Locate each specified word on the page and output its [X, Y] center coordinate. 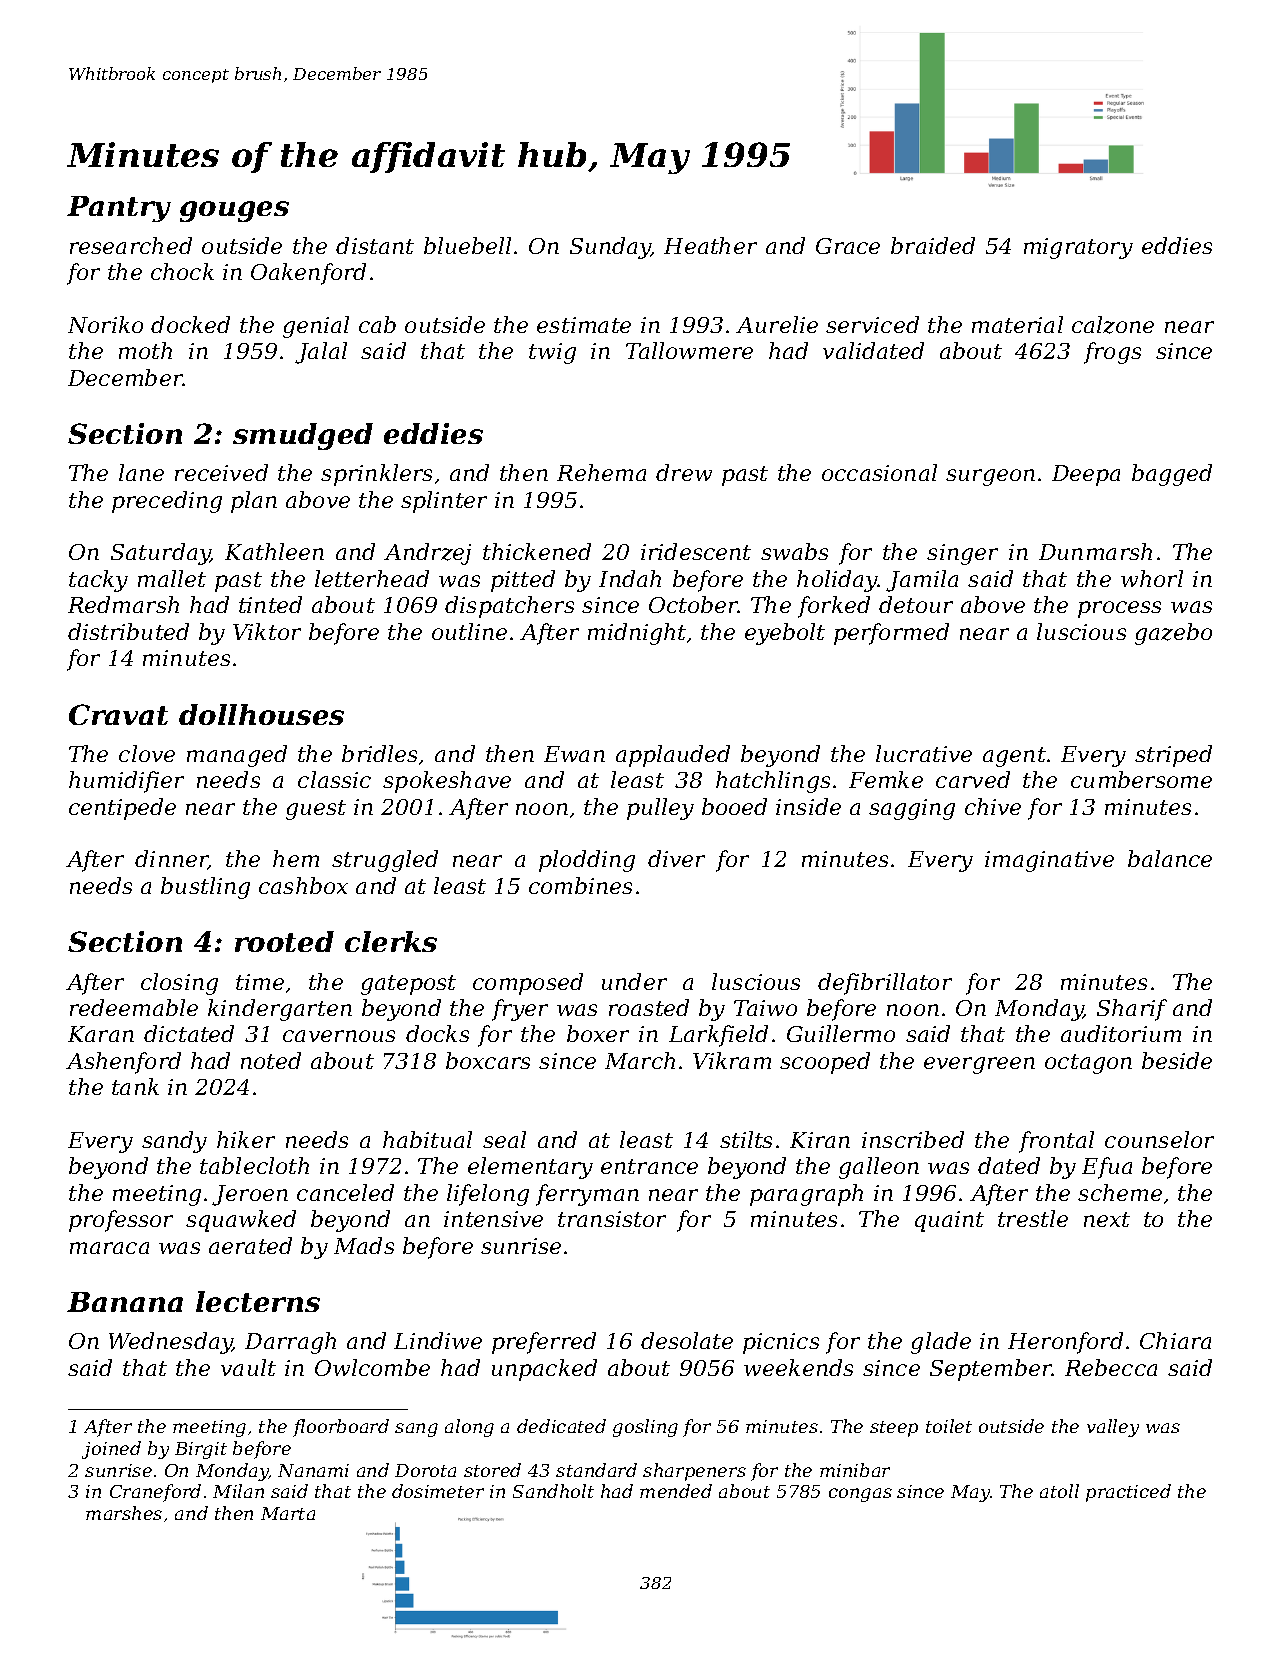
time [260, 982]
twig [552, 353]
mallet [172, 578]
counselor [1159, 1139]
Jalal [321, 353]
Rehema [601, 472]
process [1119, 609]
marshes [124, 1513]
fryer [520, 1010]
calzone [1113, 325]
